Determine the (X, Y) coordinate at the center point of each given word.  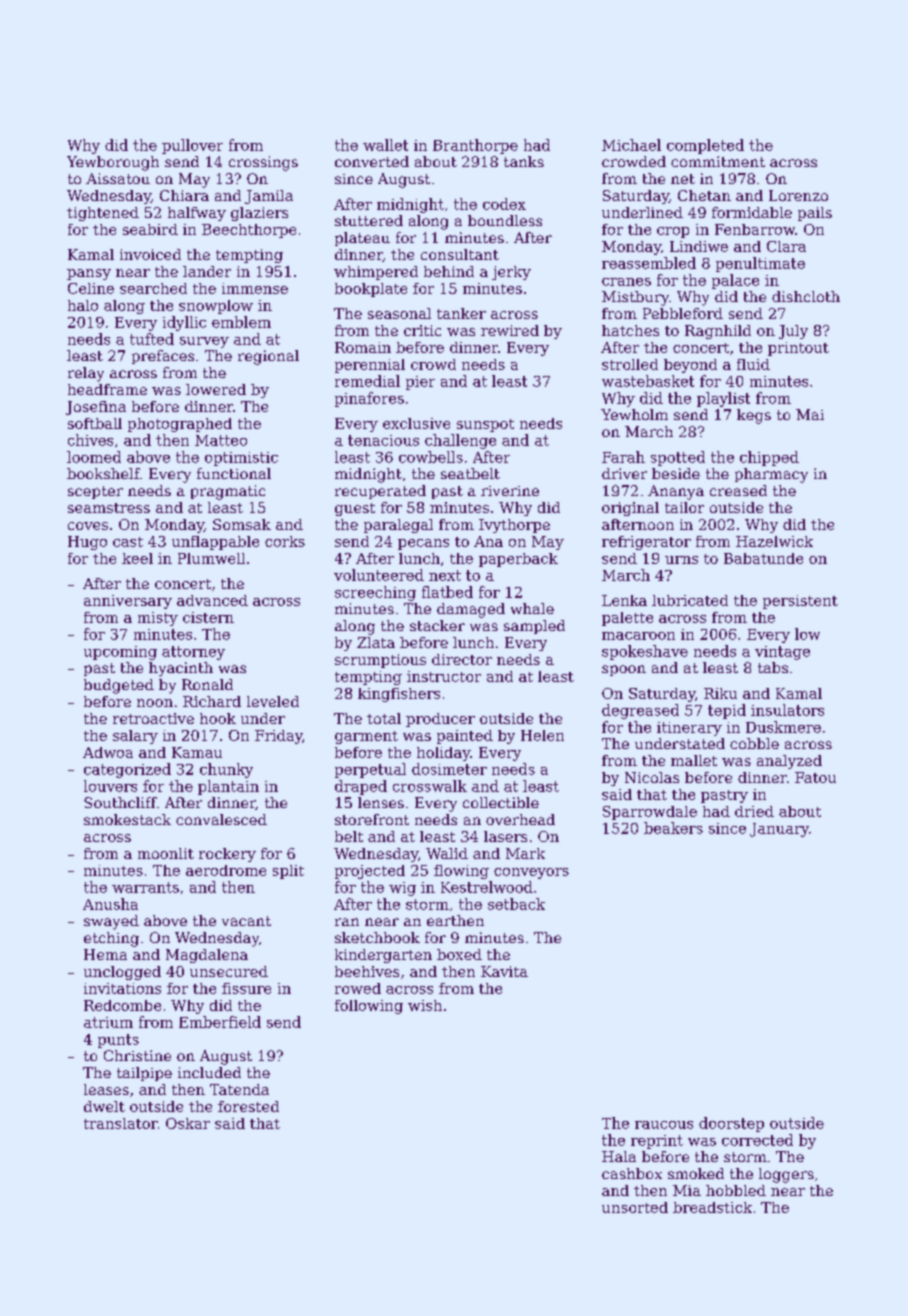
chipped (769, 458)
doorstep (731, 1124)
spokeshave (645, 652)
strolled (630, 364)
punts (118, 1041)
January (779, 830)
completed (705, 146)
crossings (263, 163)
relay (86, 374)
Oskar (188, 1123)
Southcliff (120, 802)
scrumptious (380, 661)
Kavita (504, 971)
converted (372, 161)
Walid (447, 853)
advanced (212, 600)
